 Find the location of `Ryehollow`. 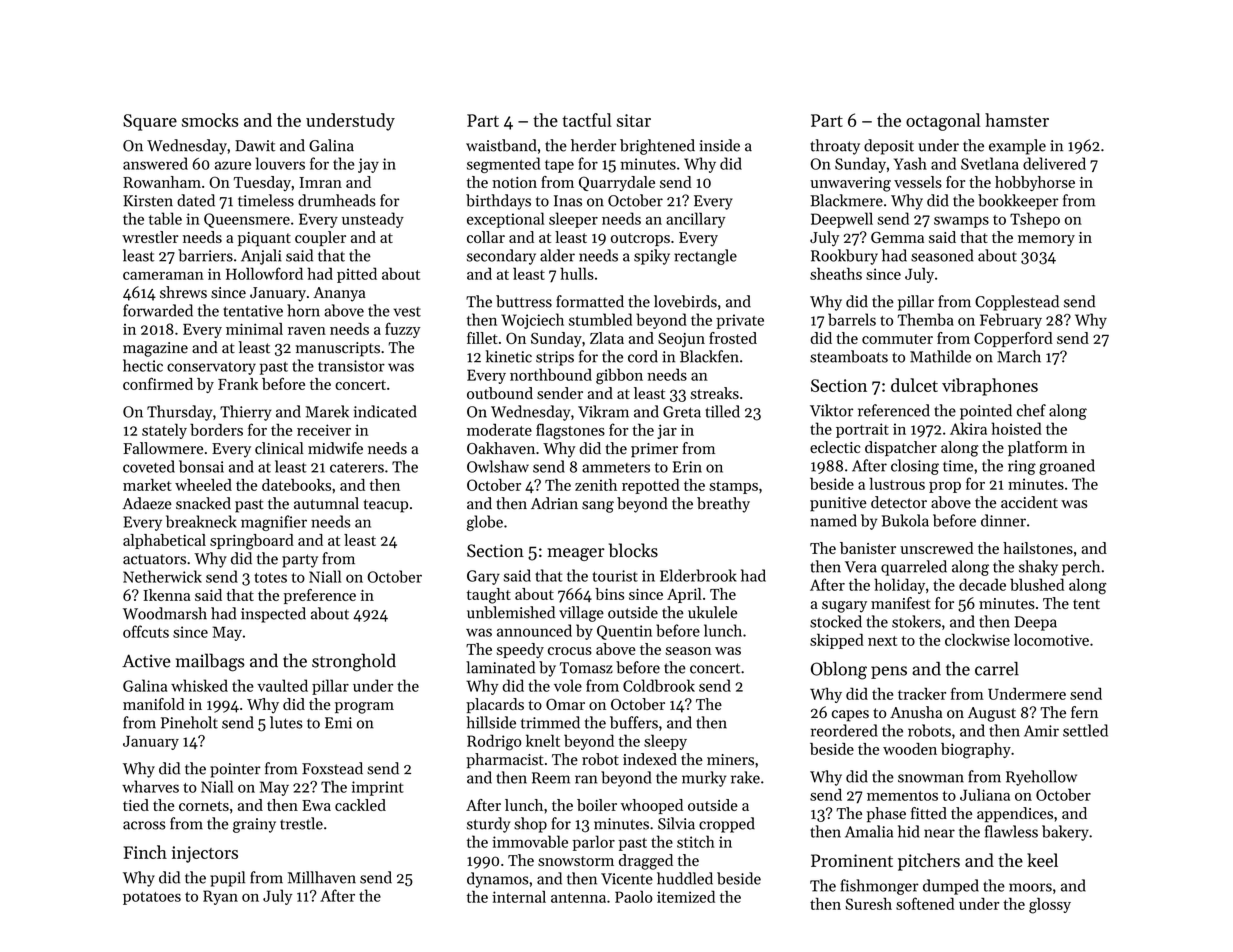

Ryehollow is located at coordinates (1041, 778).
